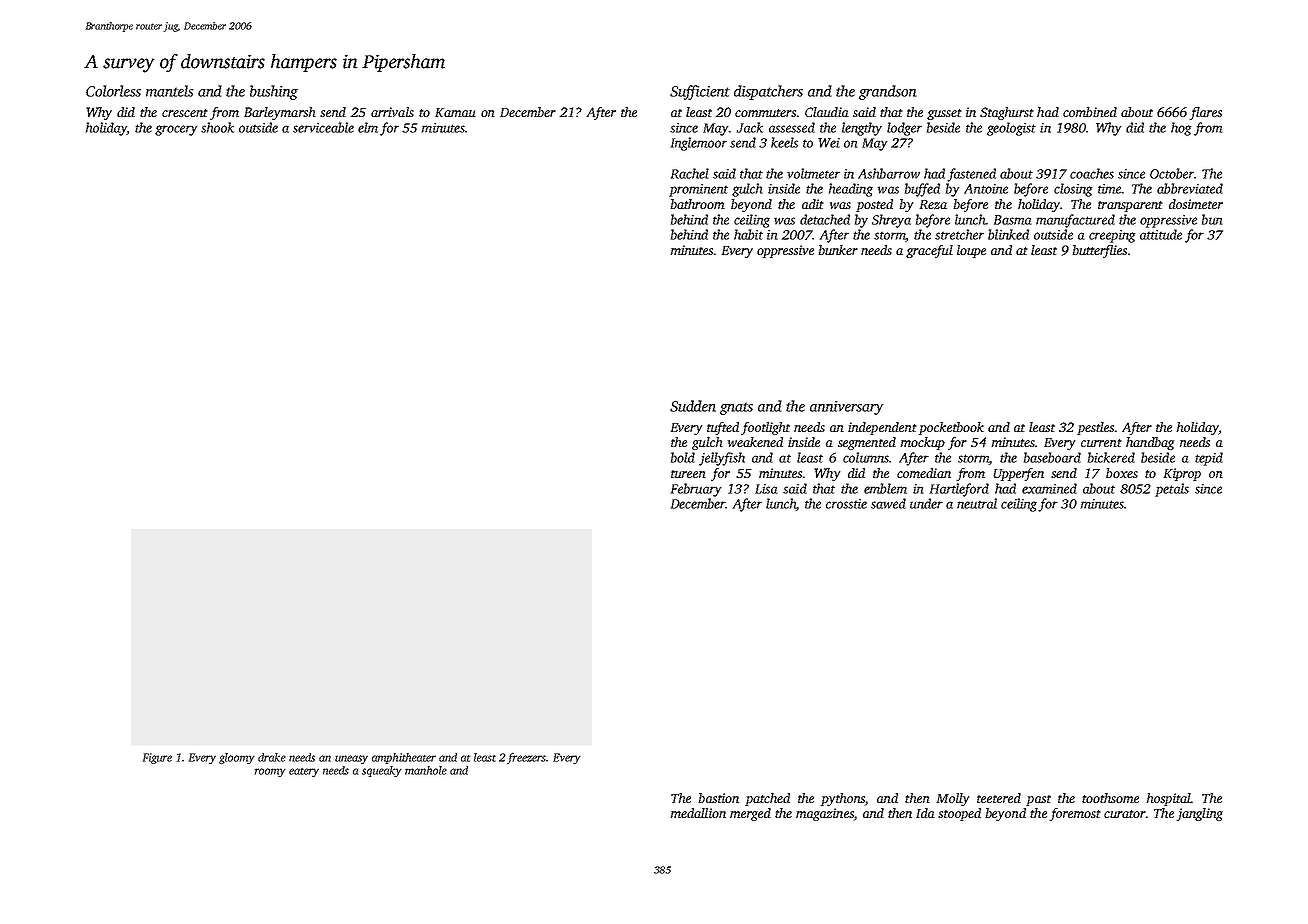 The width and height of the image is (1308, 924). I want to click on February, so click(696, 490).
